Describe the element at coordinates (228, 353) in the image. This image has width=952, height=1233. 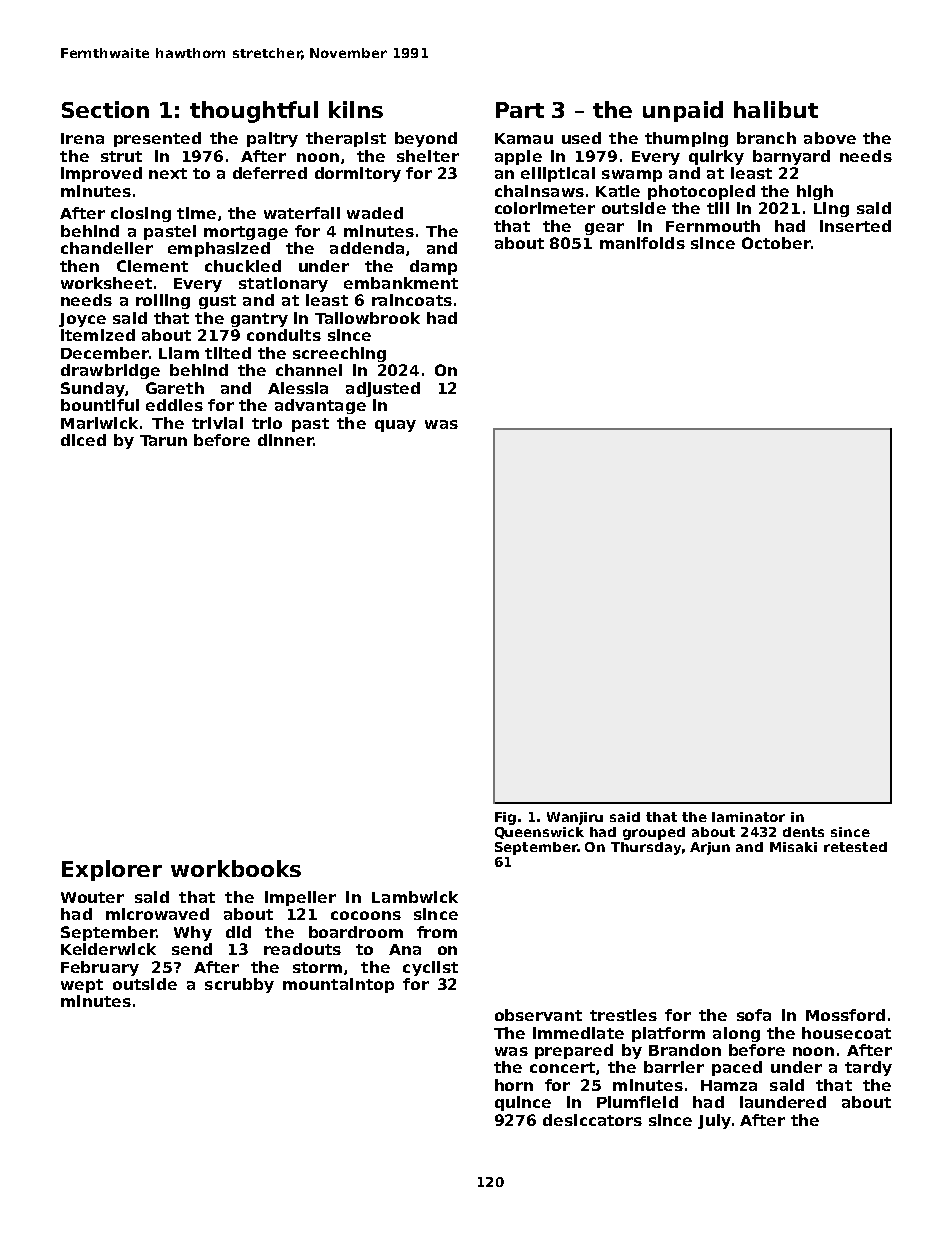
I see `tilted` at that location.
